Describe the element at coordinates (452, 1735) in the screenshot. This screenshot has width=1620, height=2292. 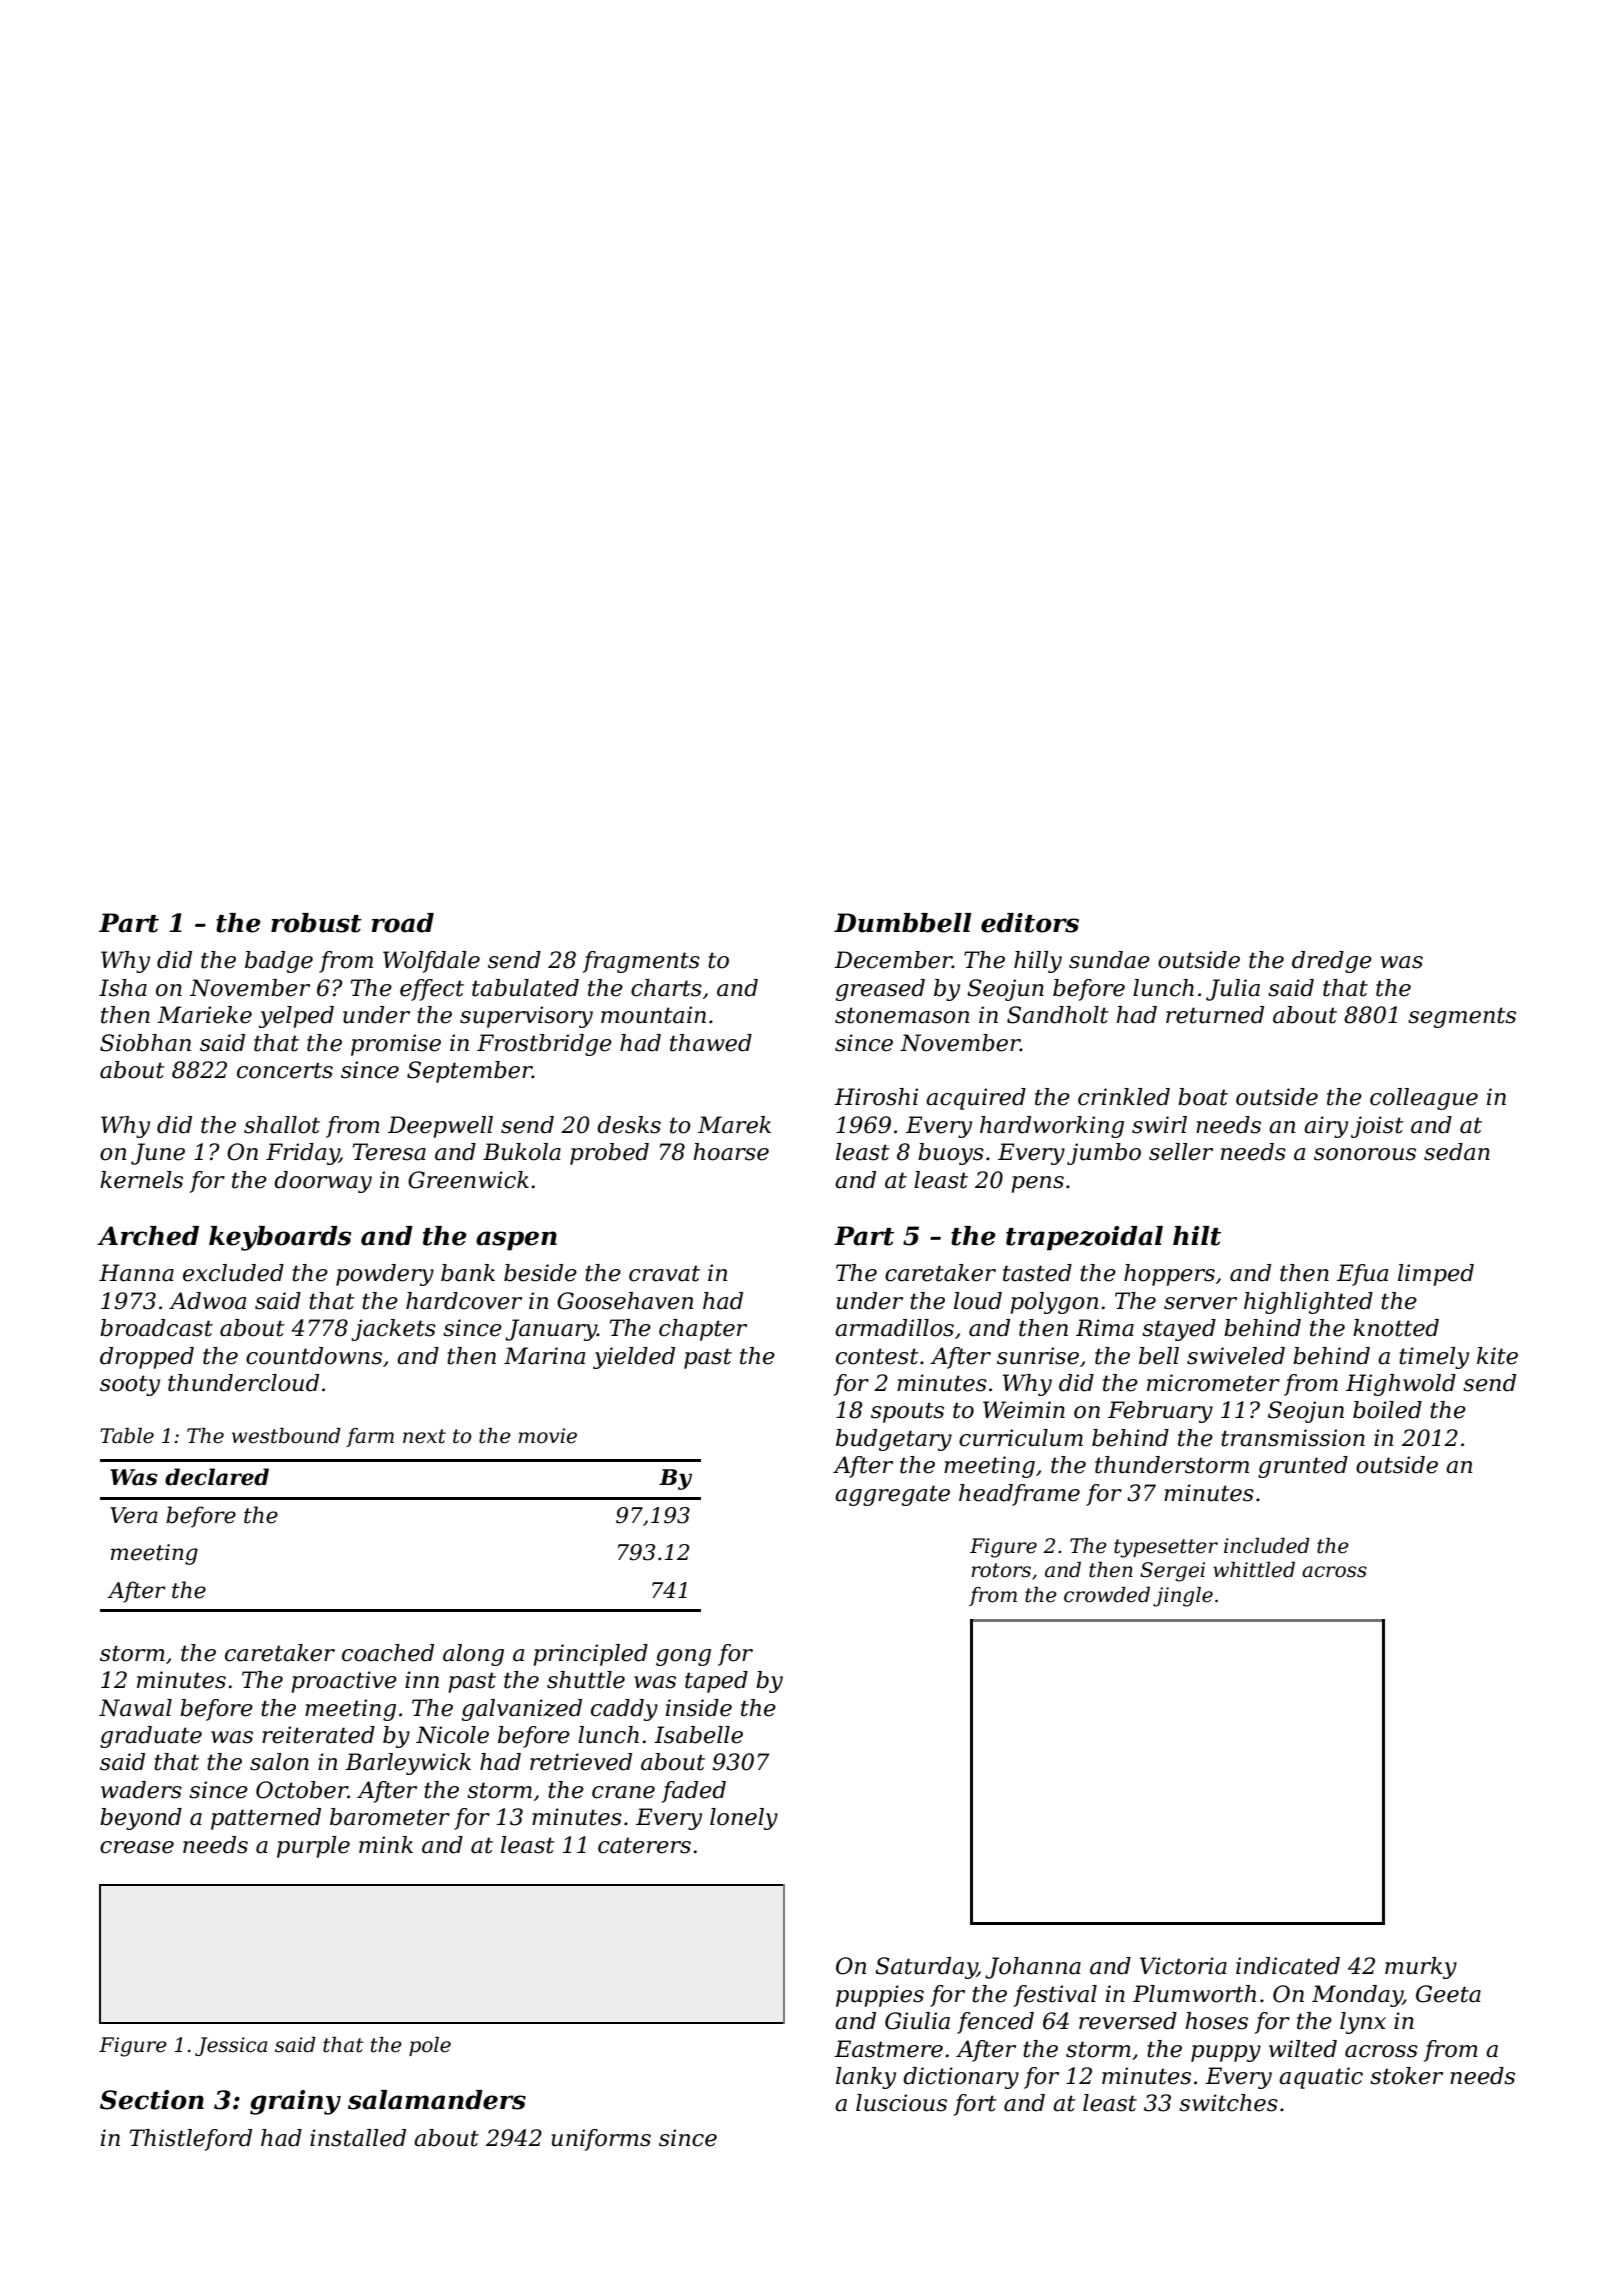
I see `Nicole` at that location.
